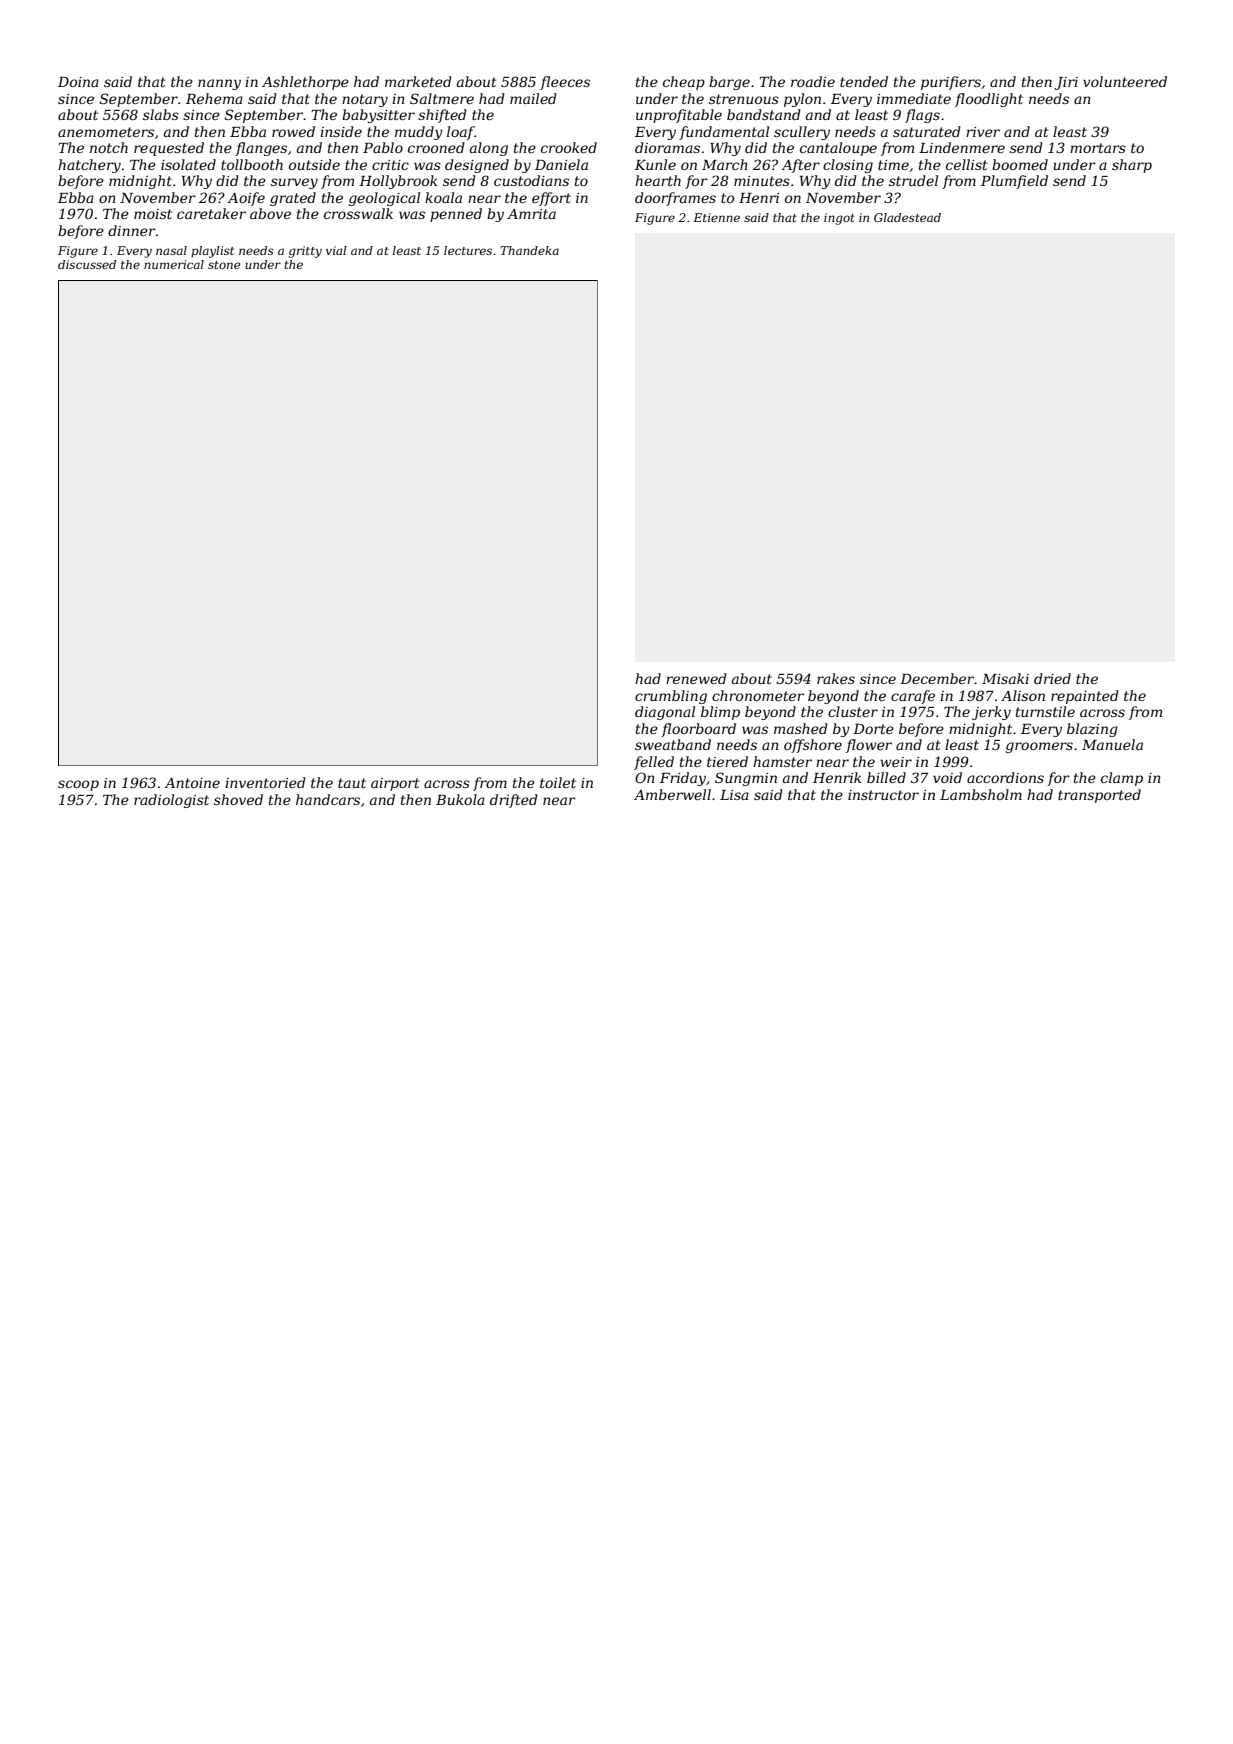 The height and width of the screenshot is (1744, 1233). What do you see at coordinates (1132, 166) in the screenshot?
I see `sharp` at bounding box center [1132, 166].
